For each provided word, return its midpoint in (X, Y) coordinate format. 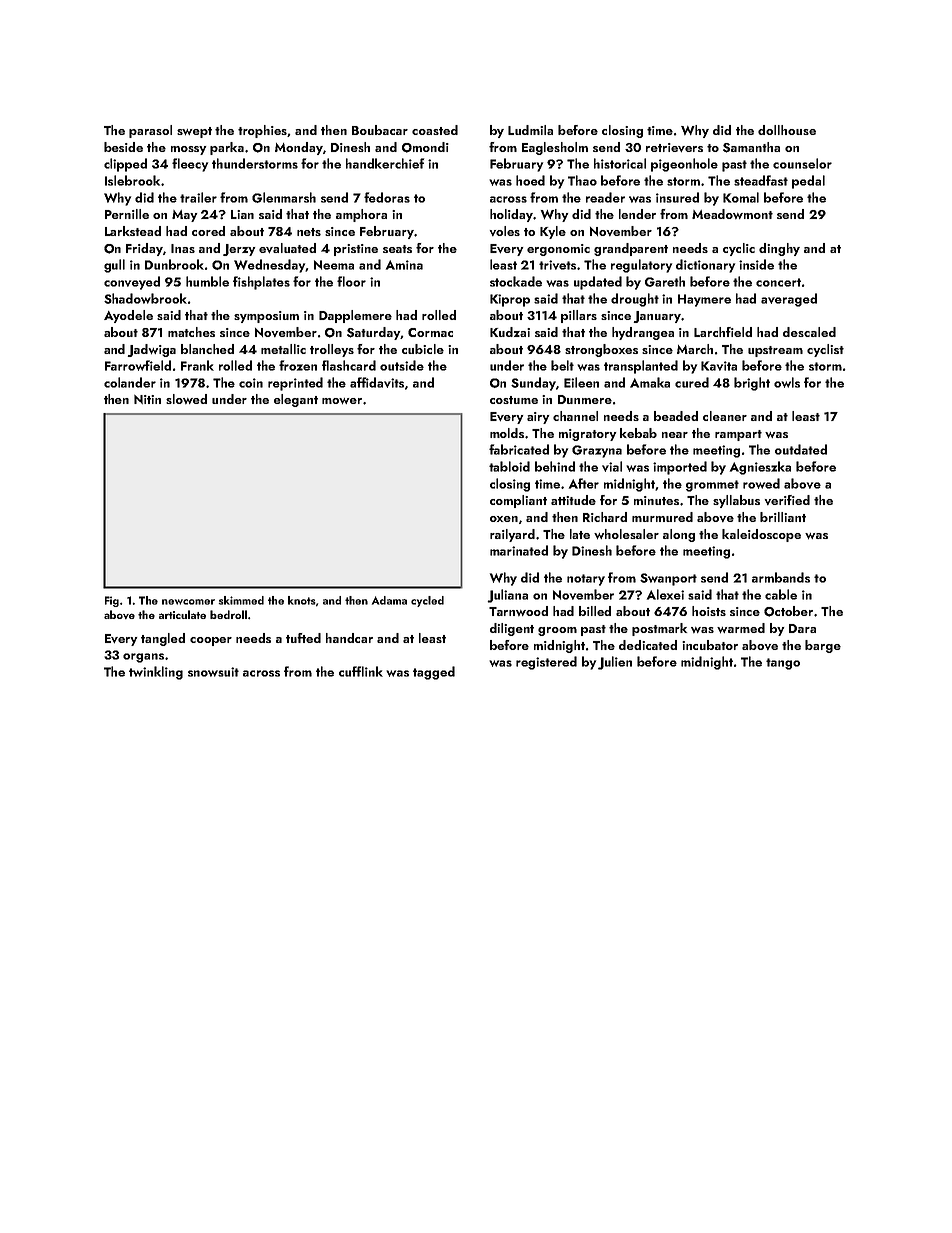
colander (130, 382)
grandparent (631, 249)
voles (505, 231)
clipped (125, 165)
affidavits (377, 382)
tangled (163, 639)
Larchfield (723, 332)
